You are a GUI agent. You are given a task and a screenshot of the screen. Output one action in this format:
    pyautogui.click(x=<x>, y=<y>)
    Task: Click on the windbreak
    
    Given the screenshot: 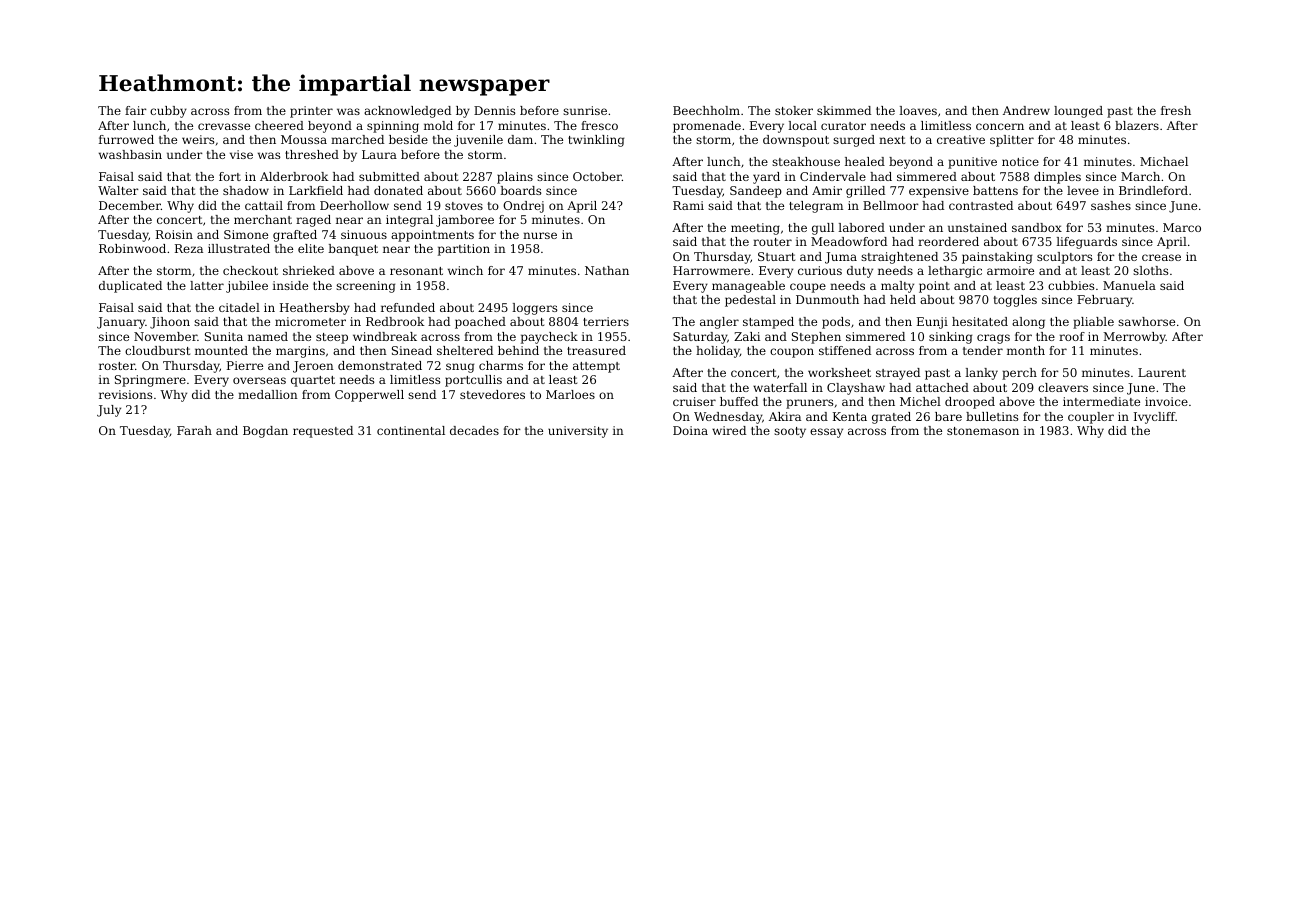 What is the action you would take?
    pyautogui.click(x=385, y=336)
